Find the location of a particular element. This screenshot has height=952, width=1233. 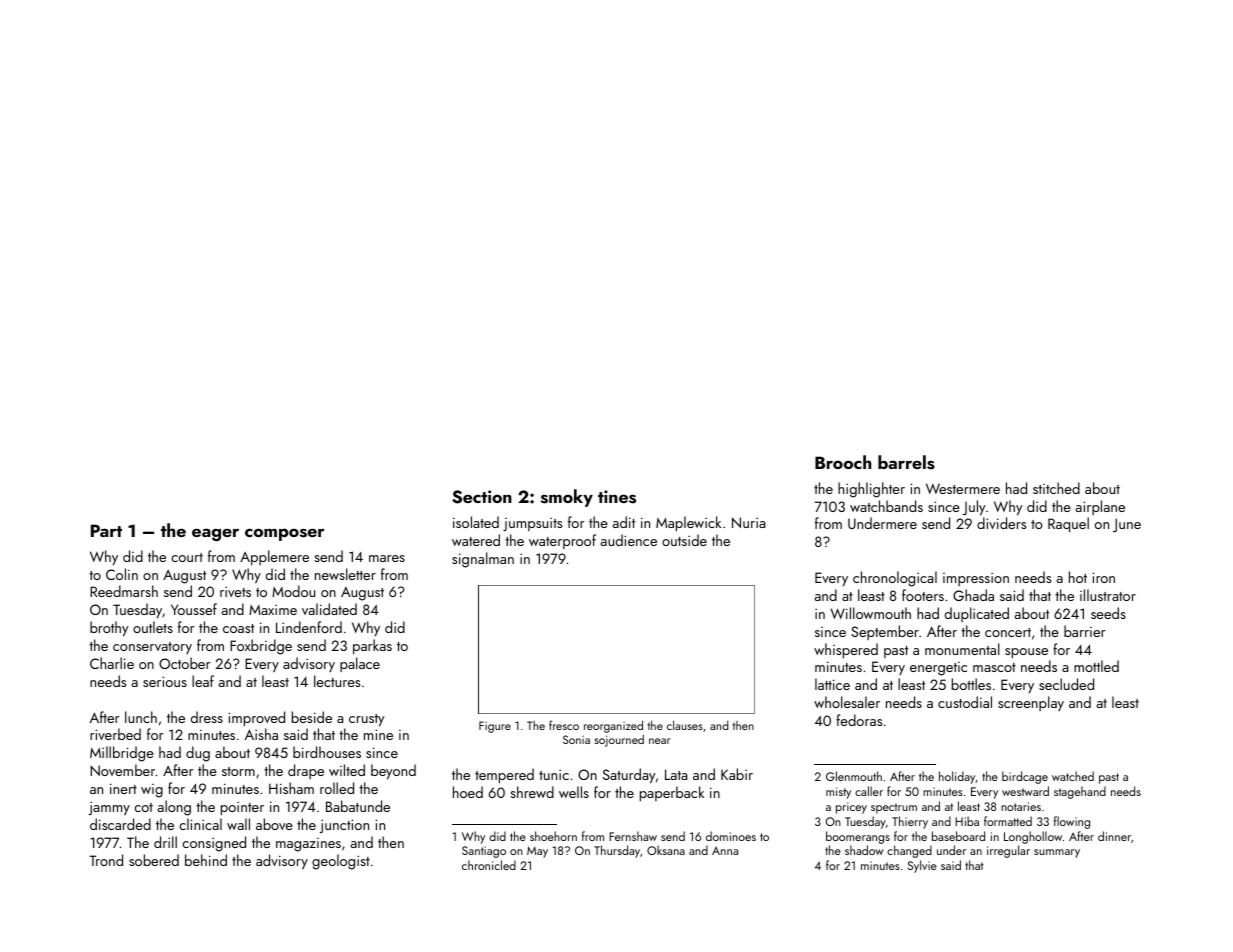

barrels is located at coordinates (906, 462).
